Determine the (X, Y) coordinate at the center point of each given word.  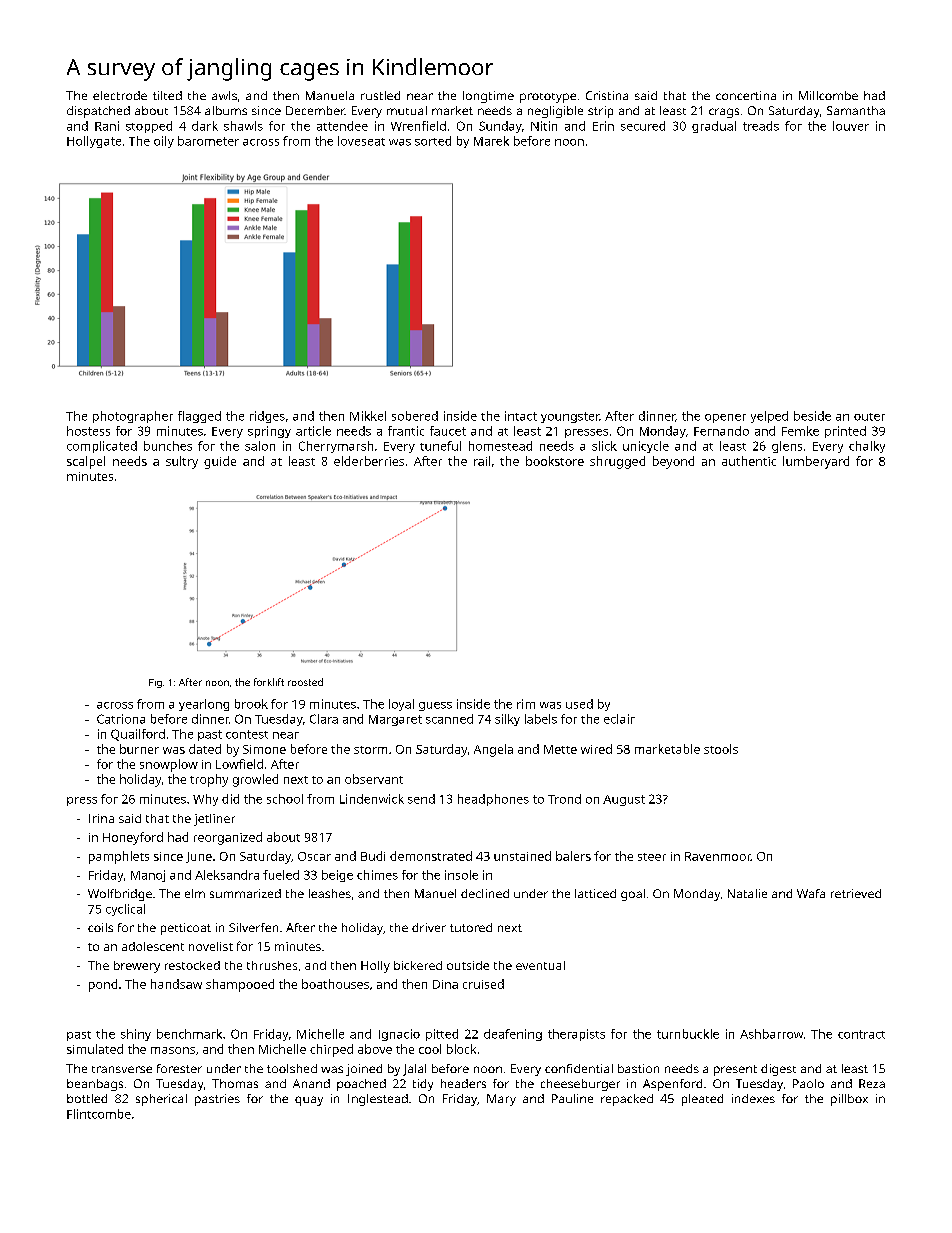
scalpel (86, 462)
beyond (673, 462)
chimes (377, 875)
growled (255, 780)
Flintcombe (99, 1114)
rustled (380, 95)
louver (851, 126)
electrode (120, 95)
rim (526, 704)
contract (861, 1034)
